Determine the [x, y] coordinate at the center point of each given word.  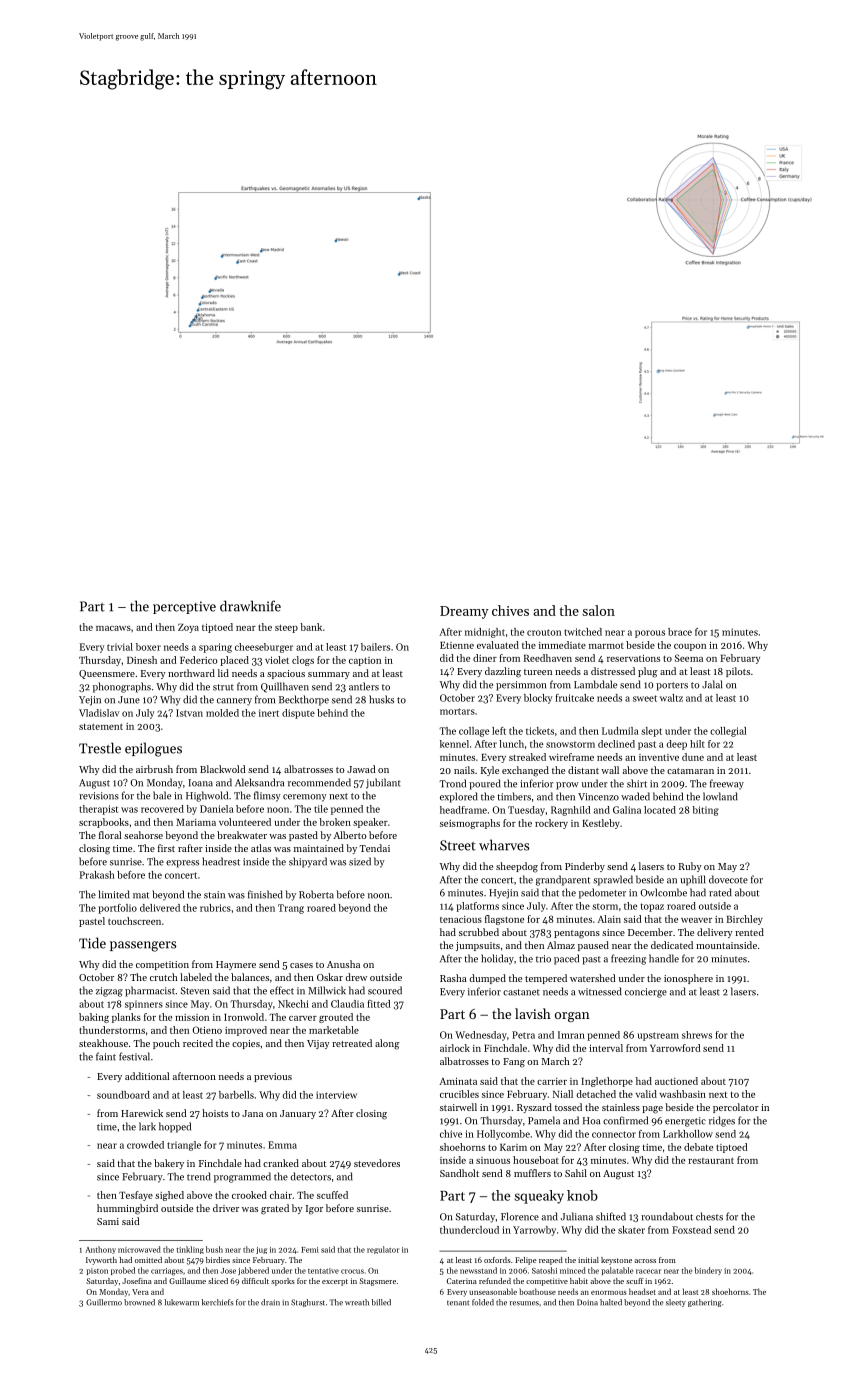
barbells [236, 1095]
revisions [99, 796]
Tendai [374, 848]
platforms [478, 907]
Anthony [100, 1250]
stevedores [377, 1163]
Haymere [236, 965]
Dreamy [464, 612]
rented [749, 932]
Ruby [690, 867]
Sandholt [459, 1173]
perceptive [184, 607]
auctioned [676, 1081]
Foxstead [691, 1230]
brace [680, 632]
